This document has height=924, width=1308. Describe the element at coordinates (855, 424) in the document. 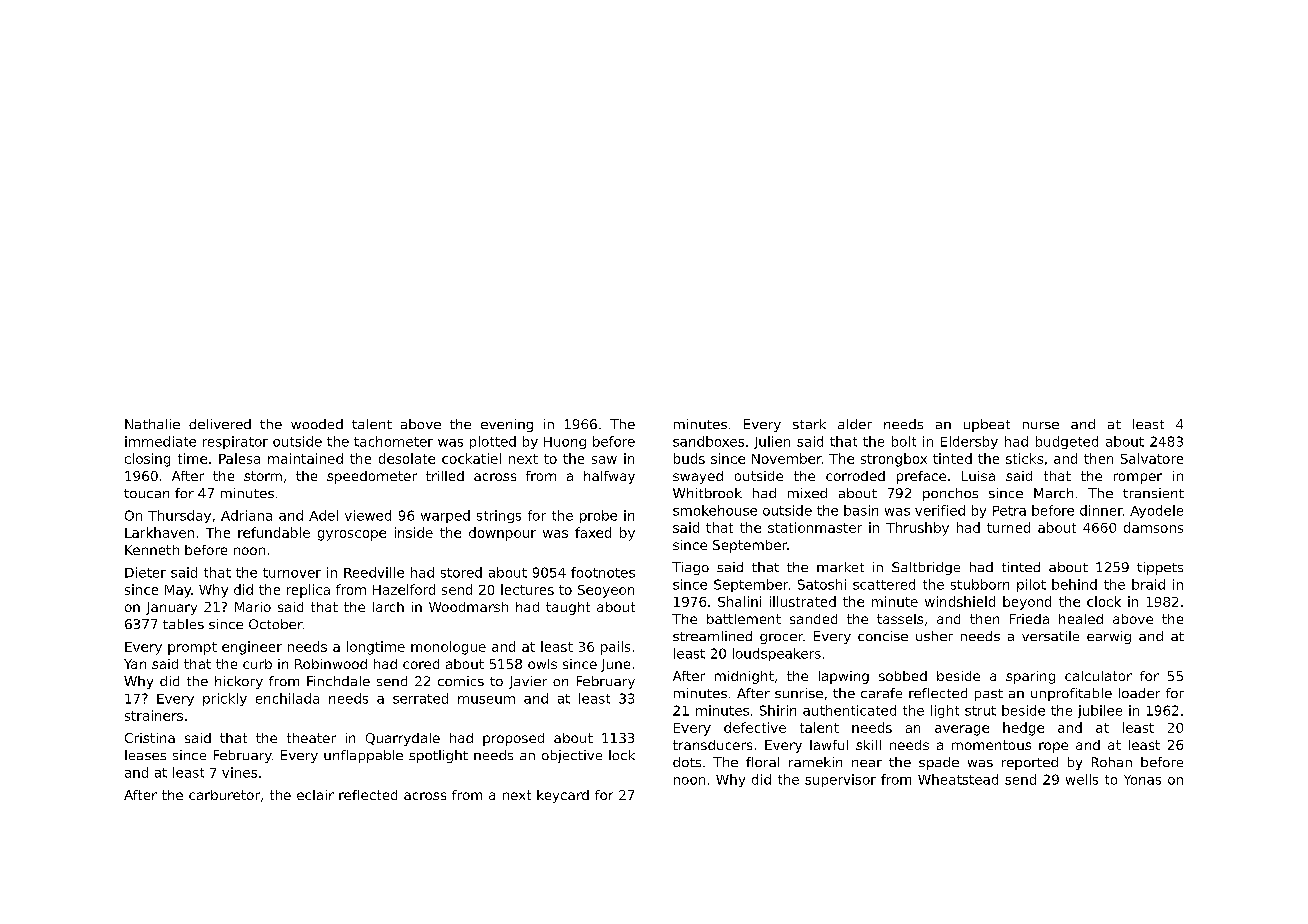

I see `alder` at that location.
